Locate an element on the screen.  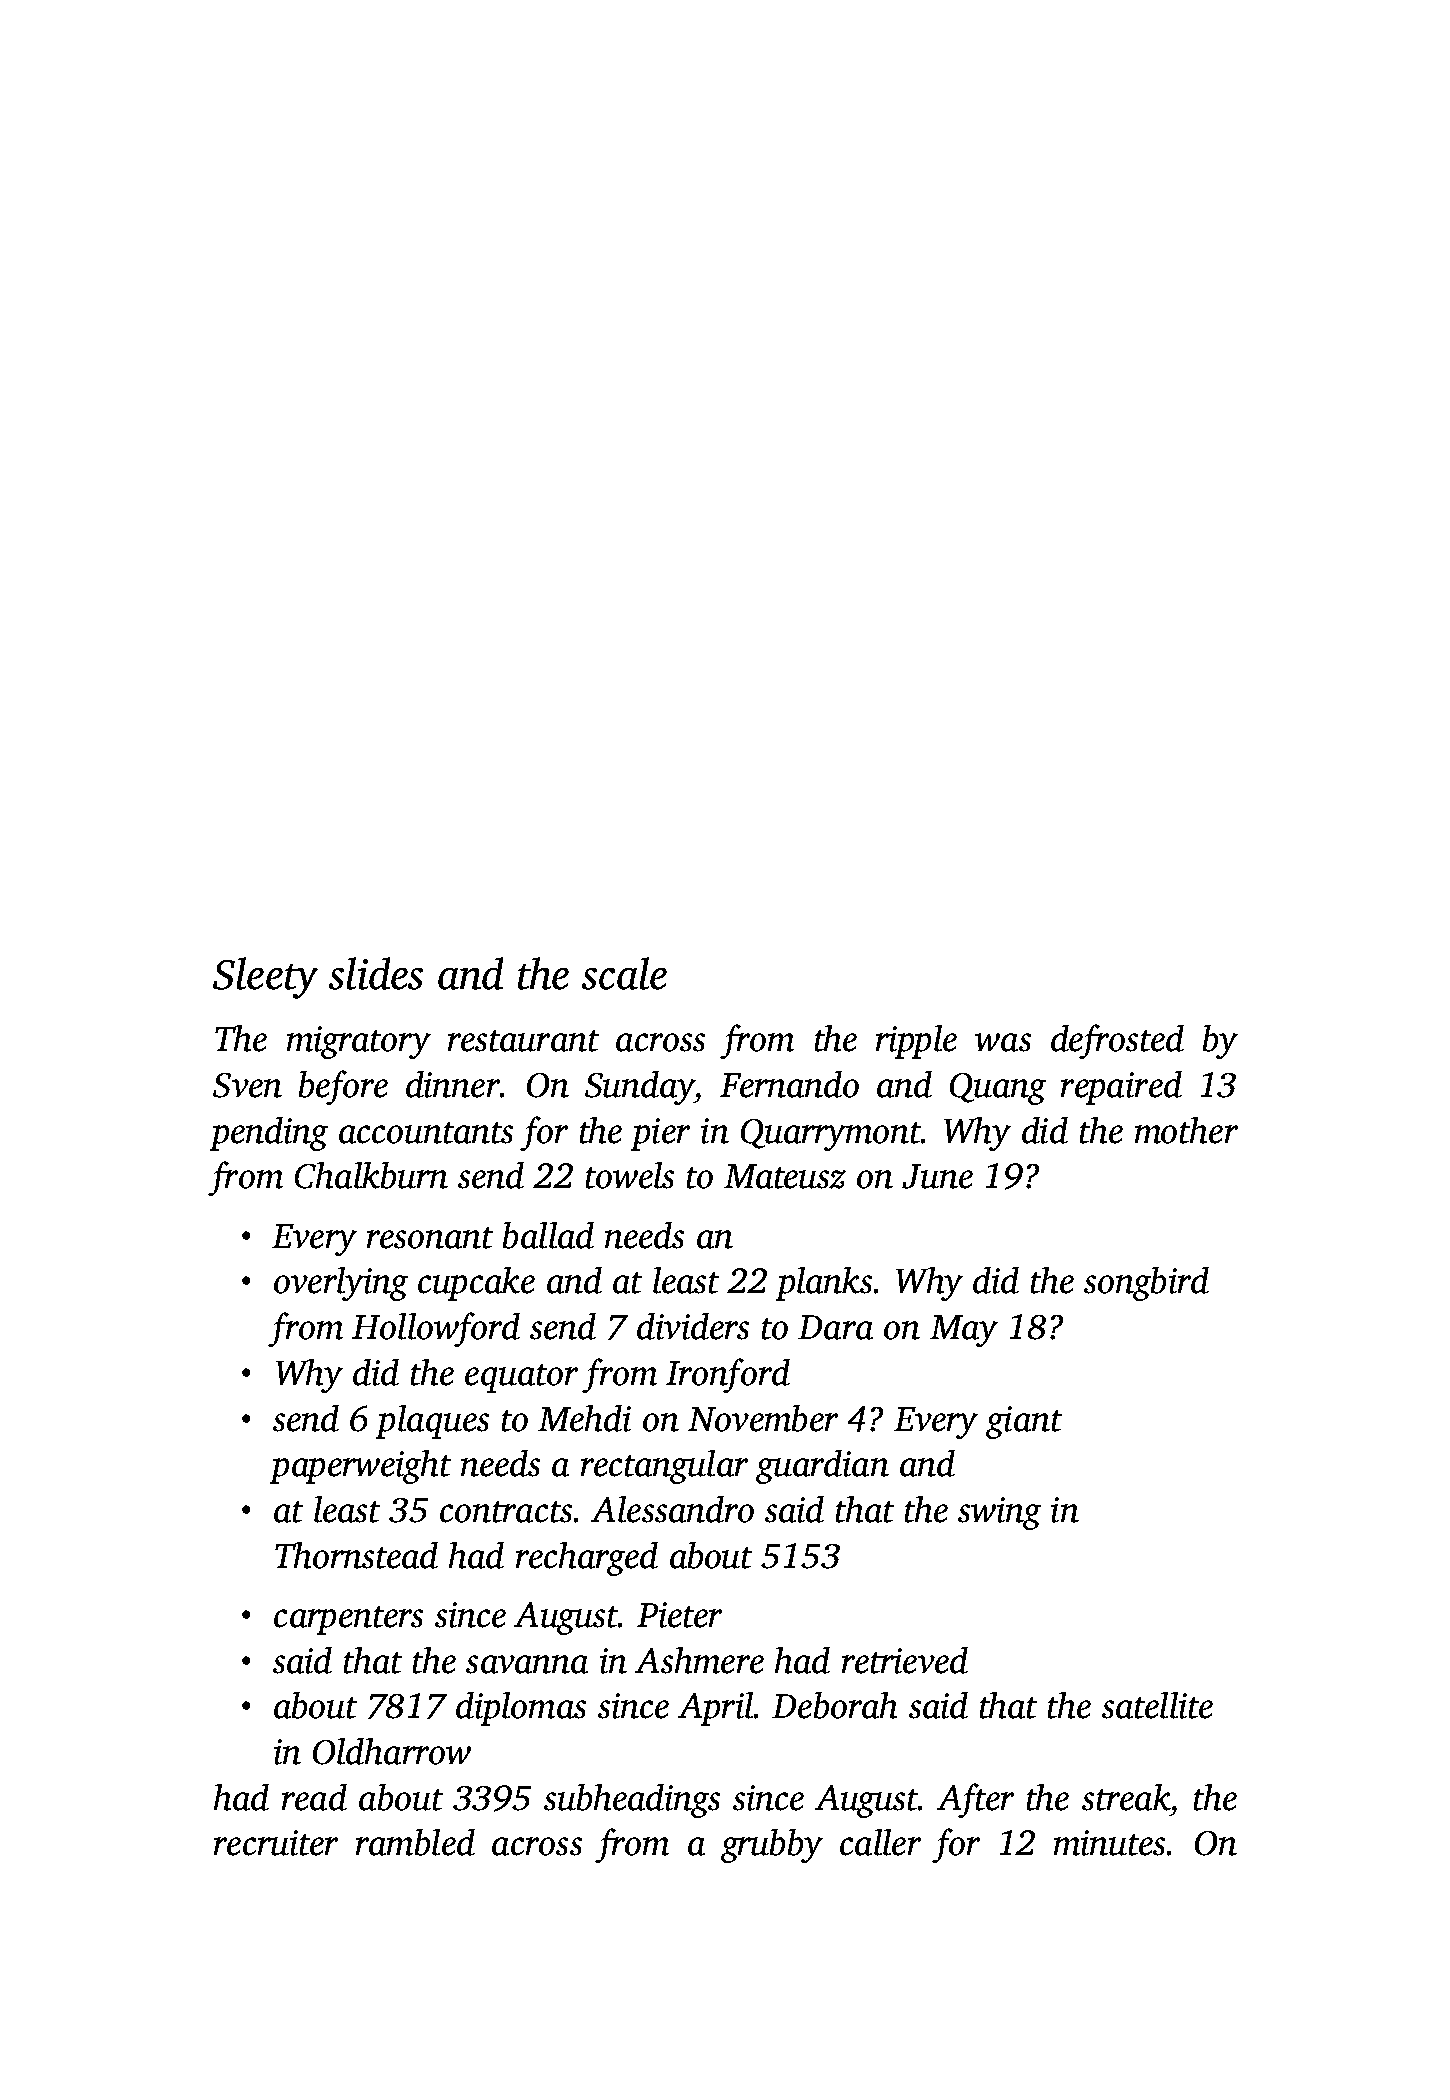
satellite is located at coordinates (1157, 1705).
